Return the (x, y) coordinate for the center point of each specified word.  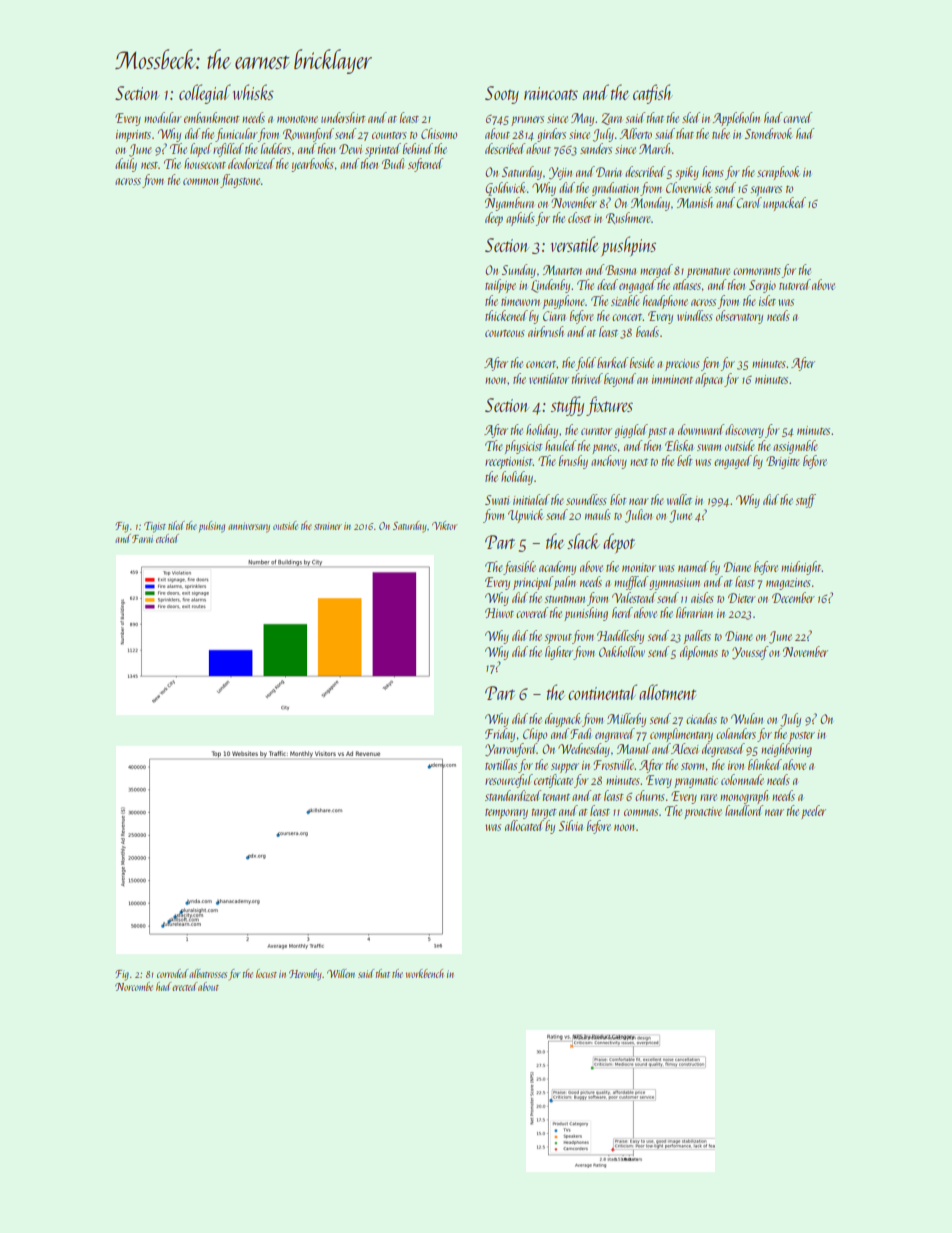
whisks (253, 92)
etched (167, 538)
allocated (524, 825)
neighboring (786, 750)
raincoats (551, 93)
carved (797, 117)
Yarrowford (511, 750)
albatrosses (208, 973)
